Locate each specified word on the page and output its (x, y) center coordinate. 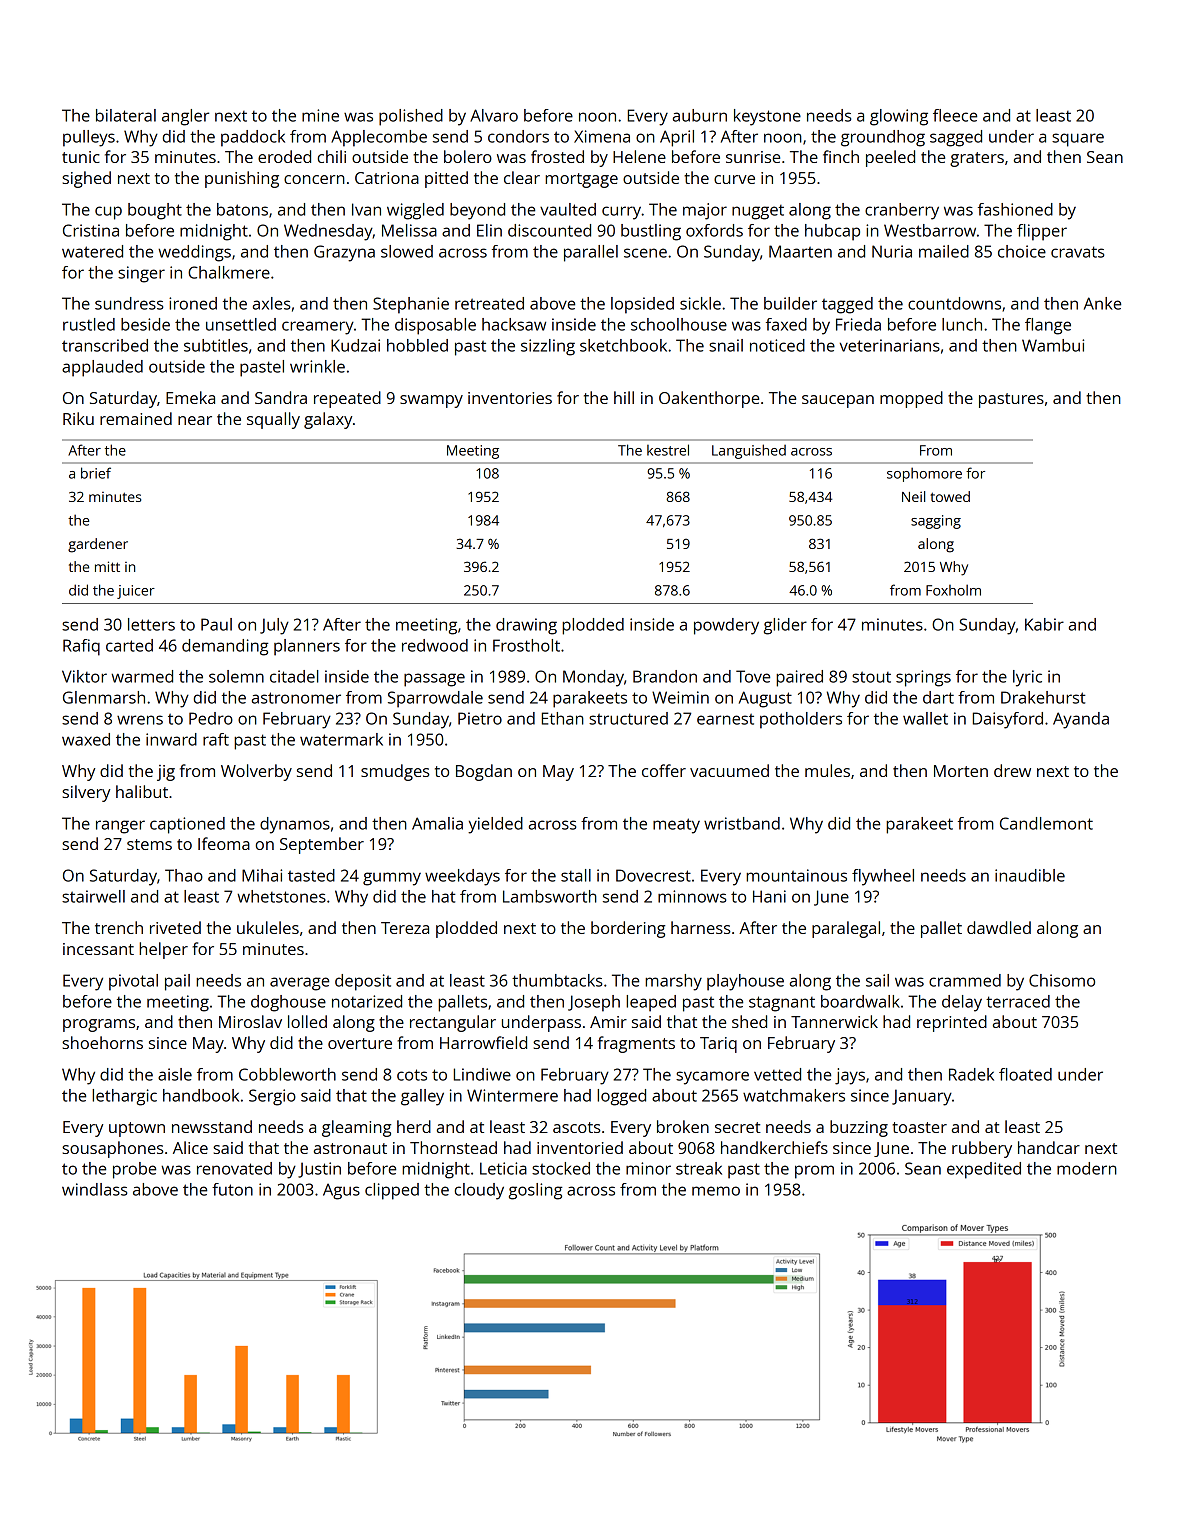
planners (307, 647)
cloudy (479, 1191)
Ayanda (1081, 720)
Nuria (892, 251)
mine (320, 115)
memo (716, 1191)
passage (434, 680)
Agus (341, 1191)
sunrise (753, 157)
